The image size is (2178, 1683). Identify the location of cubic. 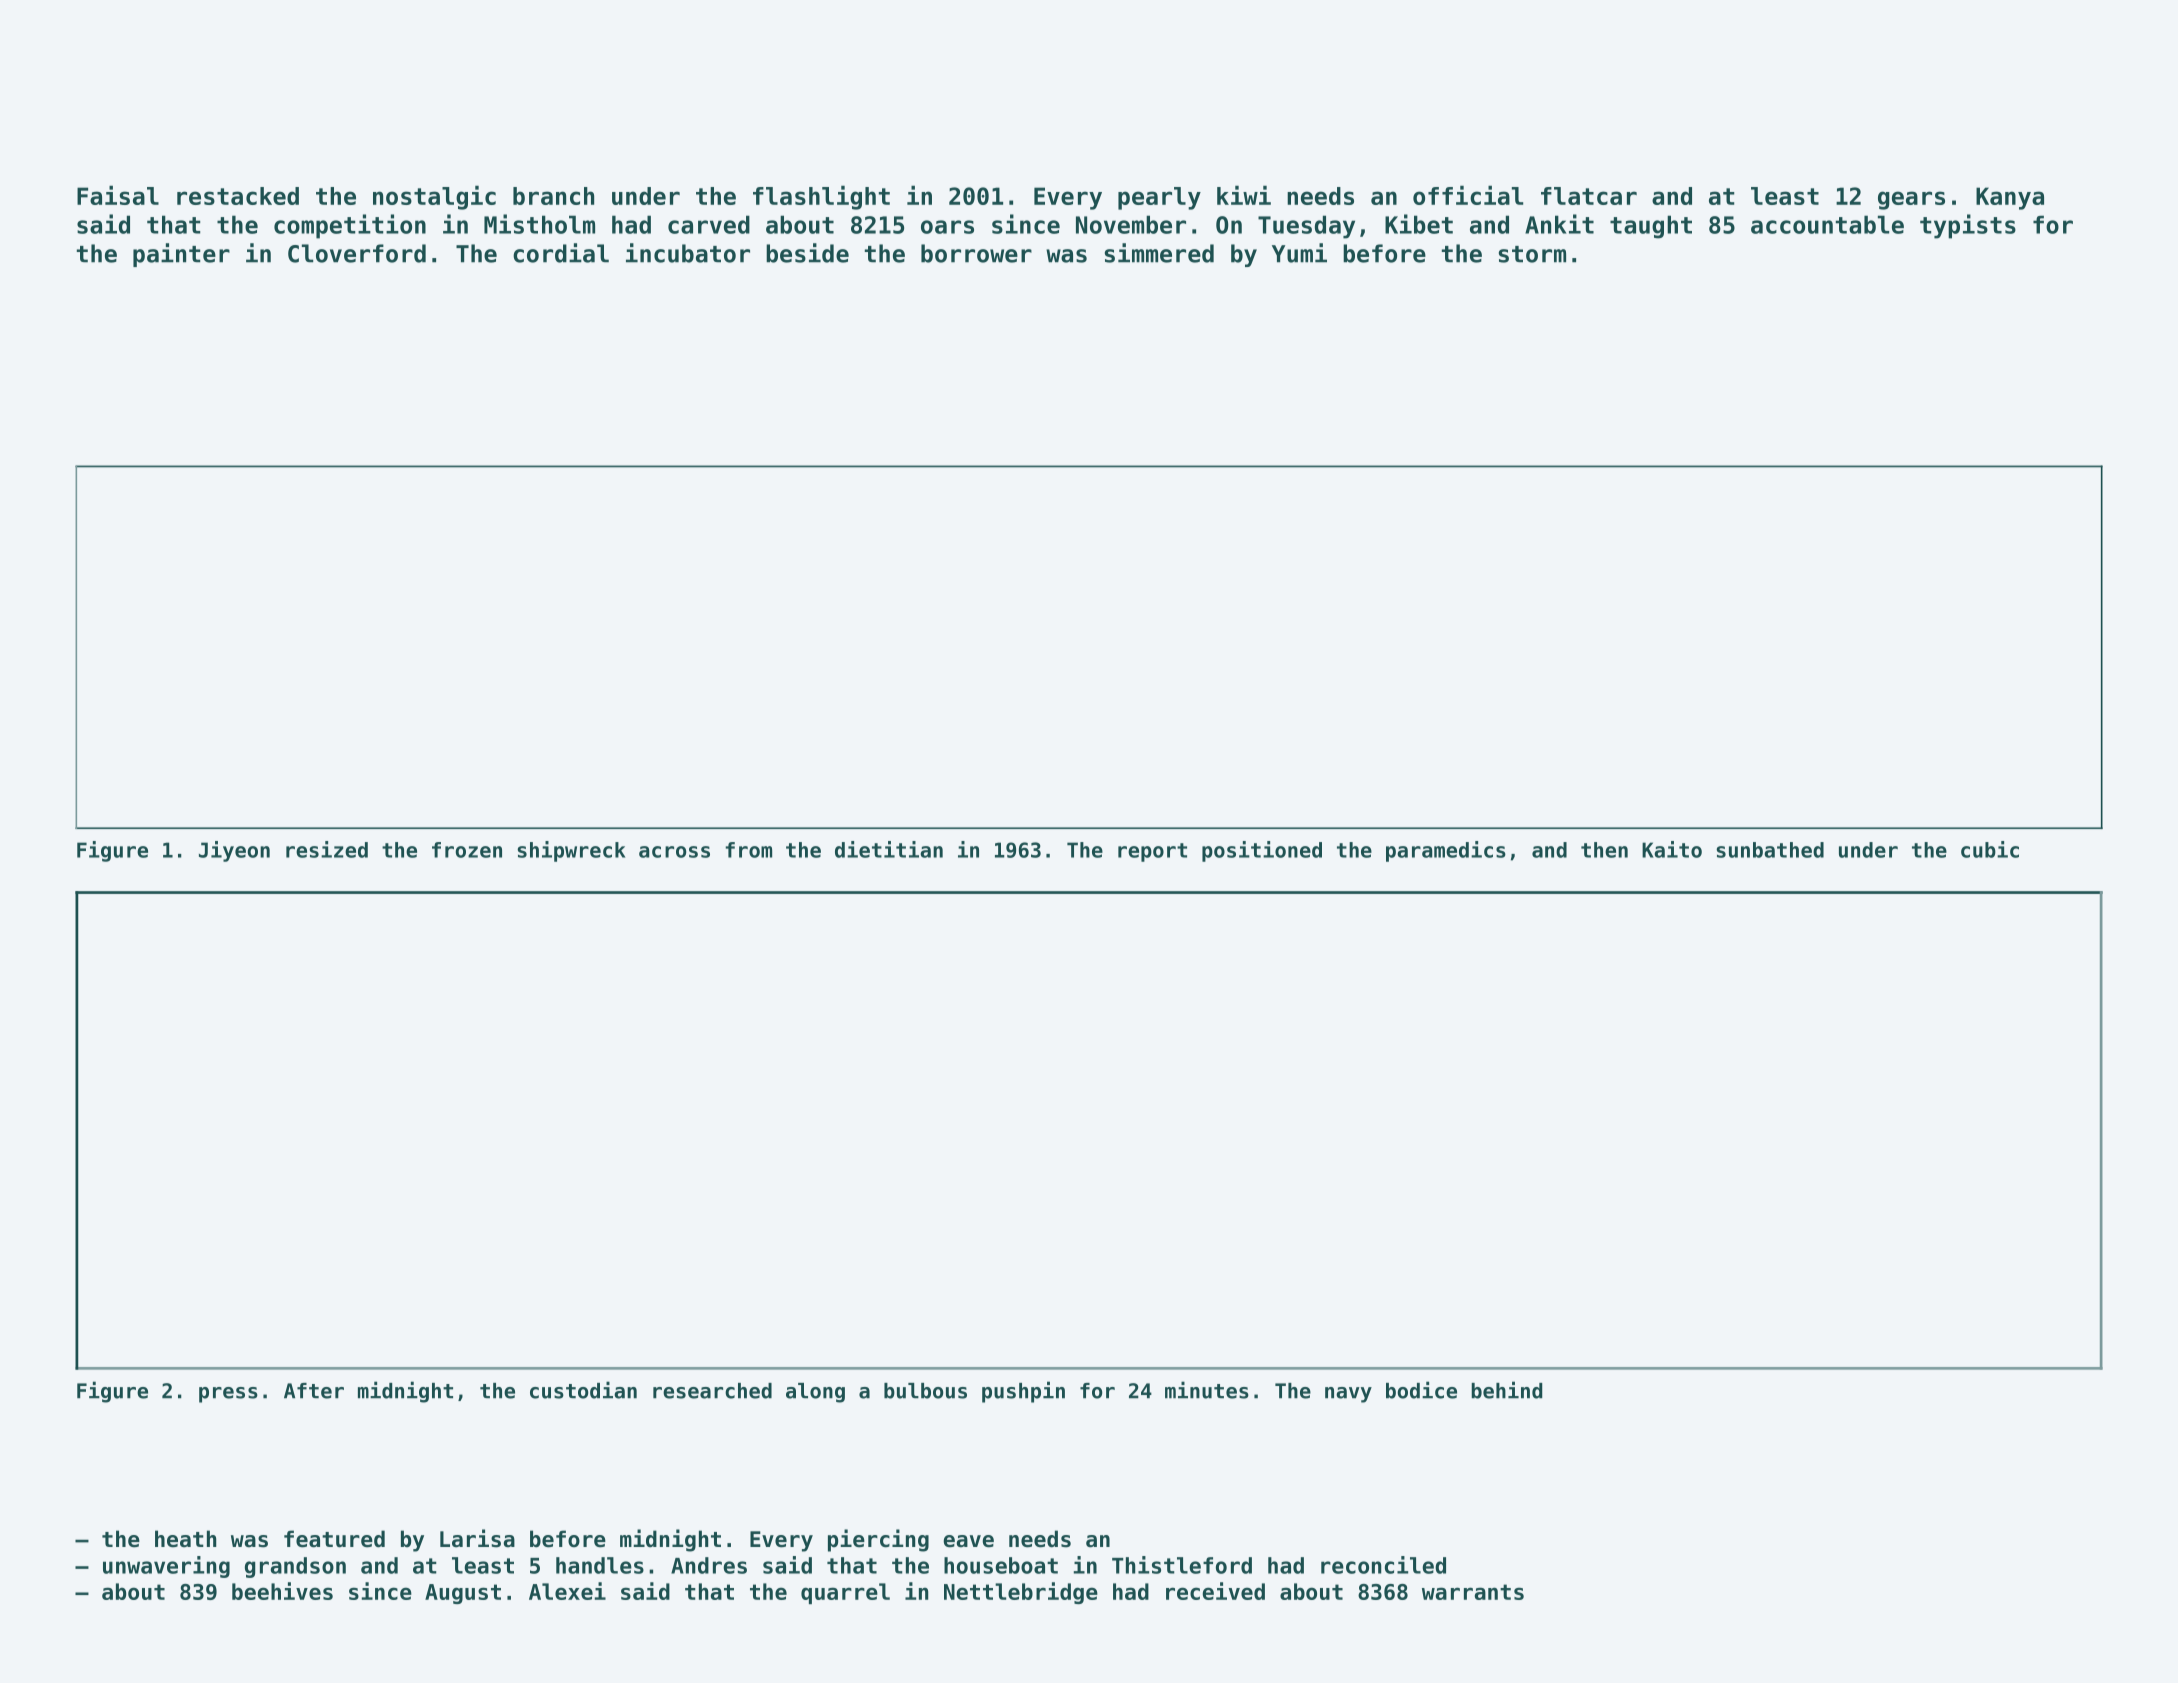
(1990, 849).
